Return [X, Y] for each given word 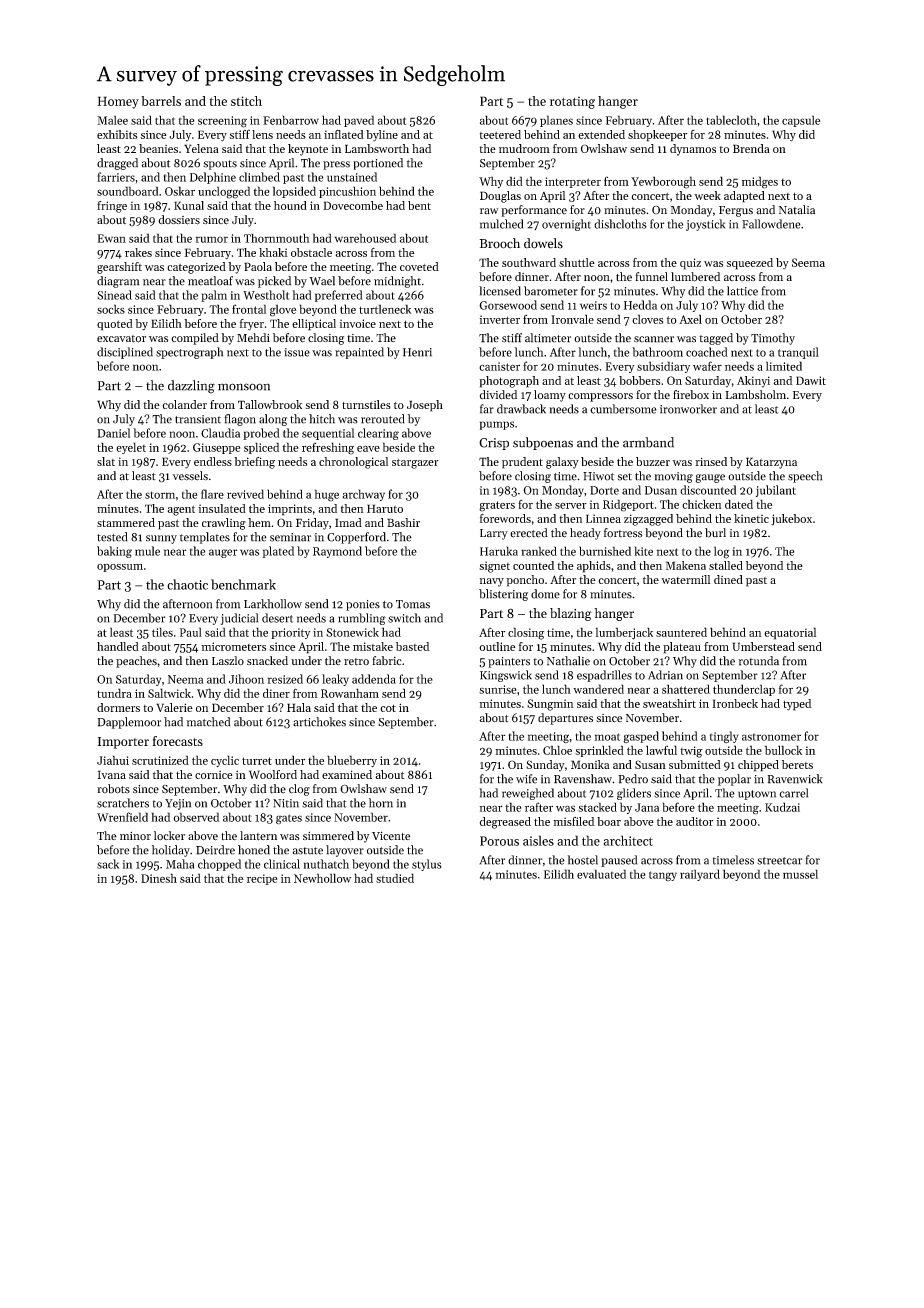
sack [108, 864]
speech [805, 477]
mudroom [524, 148]
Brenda [751, 148]
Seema [808, 262]
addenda [374, 679]
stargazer [415, 464]
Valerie [174, 707]
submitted [695, 764]
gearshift [119, 268]
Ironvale [572, 319]
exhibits [117, 134]
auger [223, 553]
